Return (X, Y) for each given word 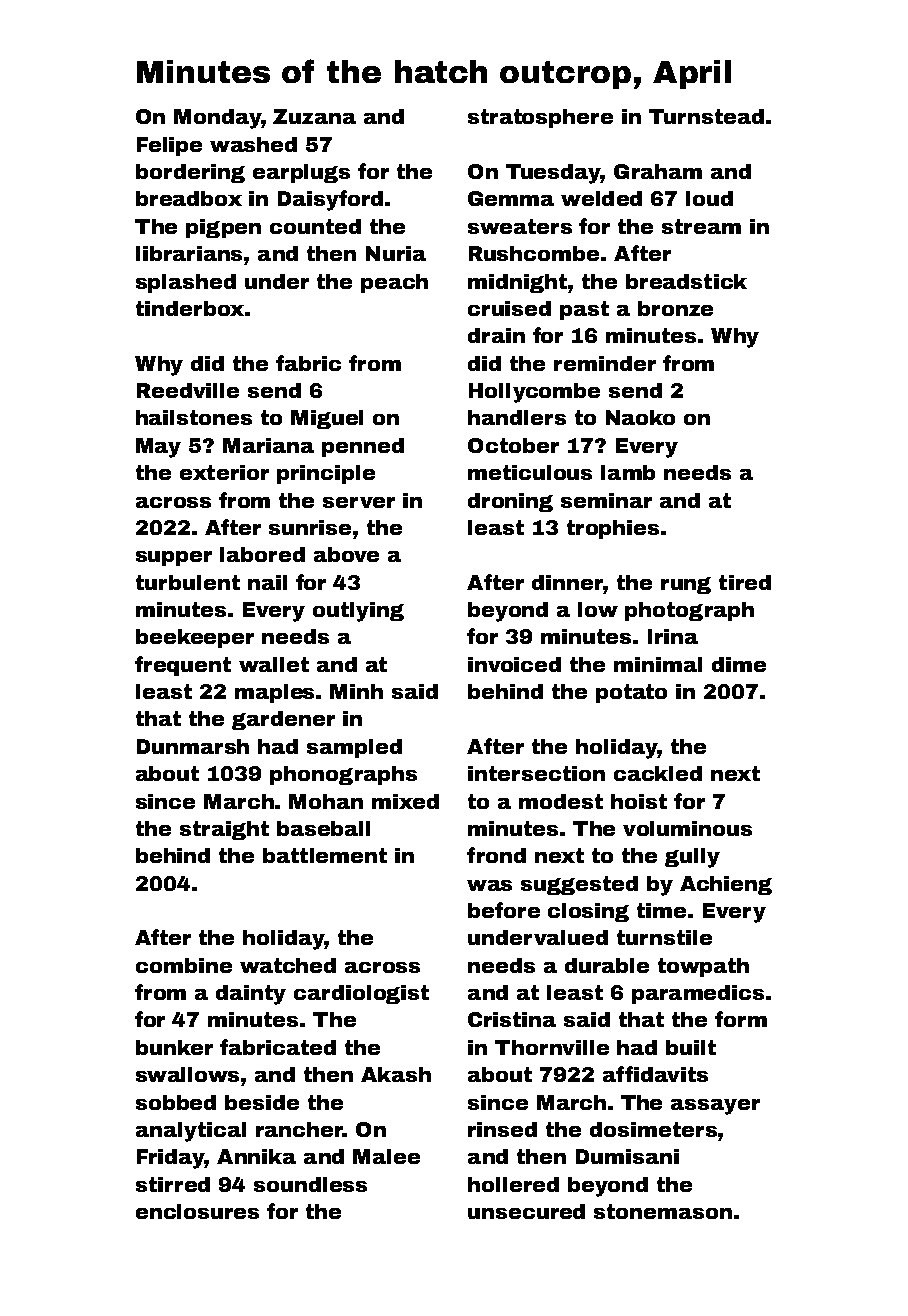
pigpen (223, 228)
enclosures (197, 1211)
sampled (354, 748)
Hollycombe (534, 393)
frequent (183, 666)
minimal (658, 664)
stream (701, 226)
